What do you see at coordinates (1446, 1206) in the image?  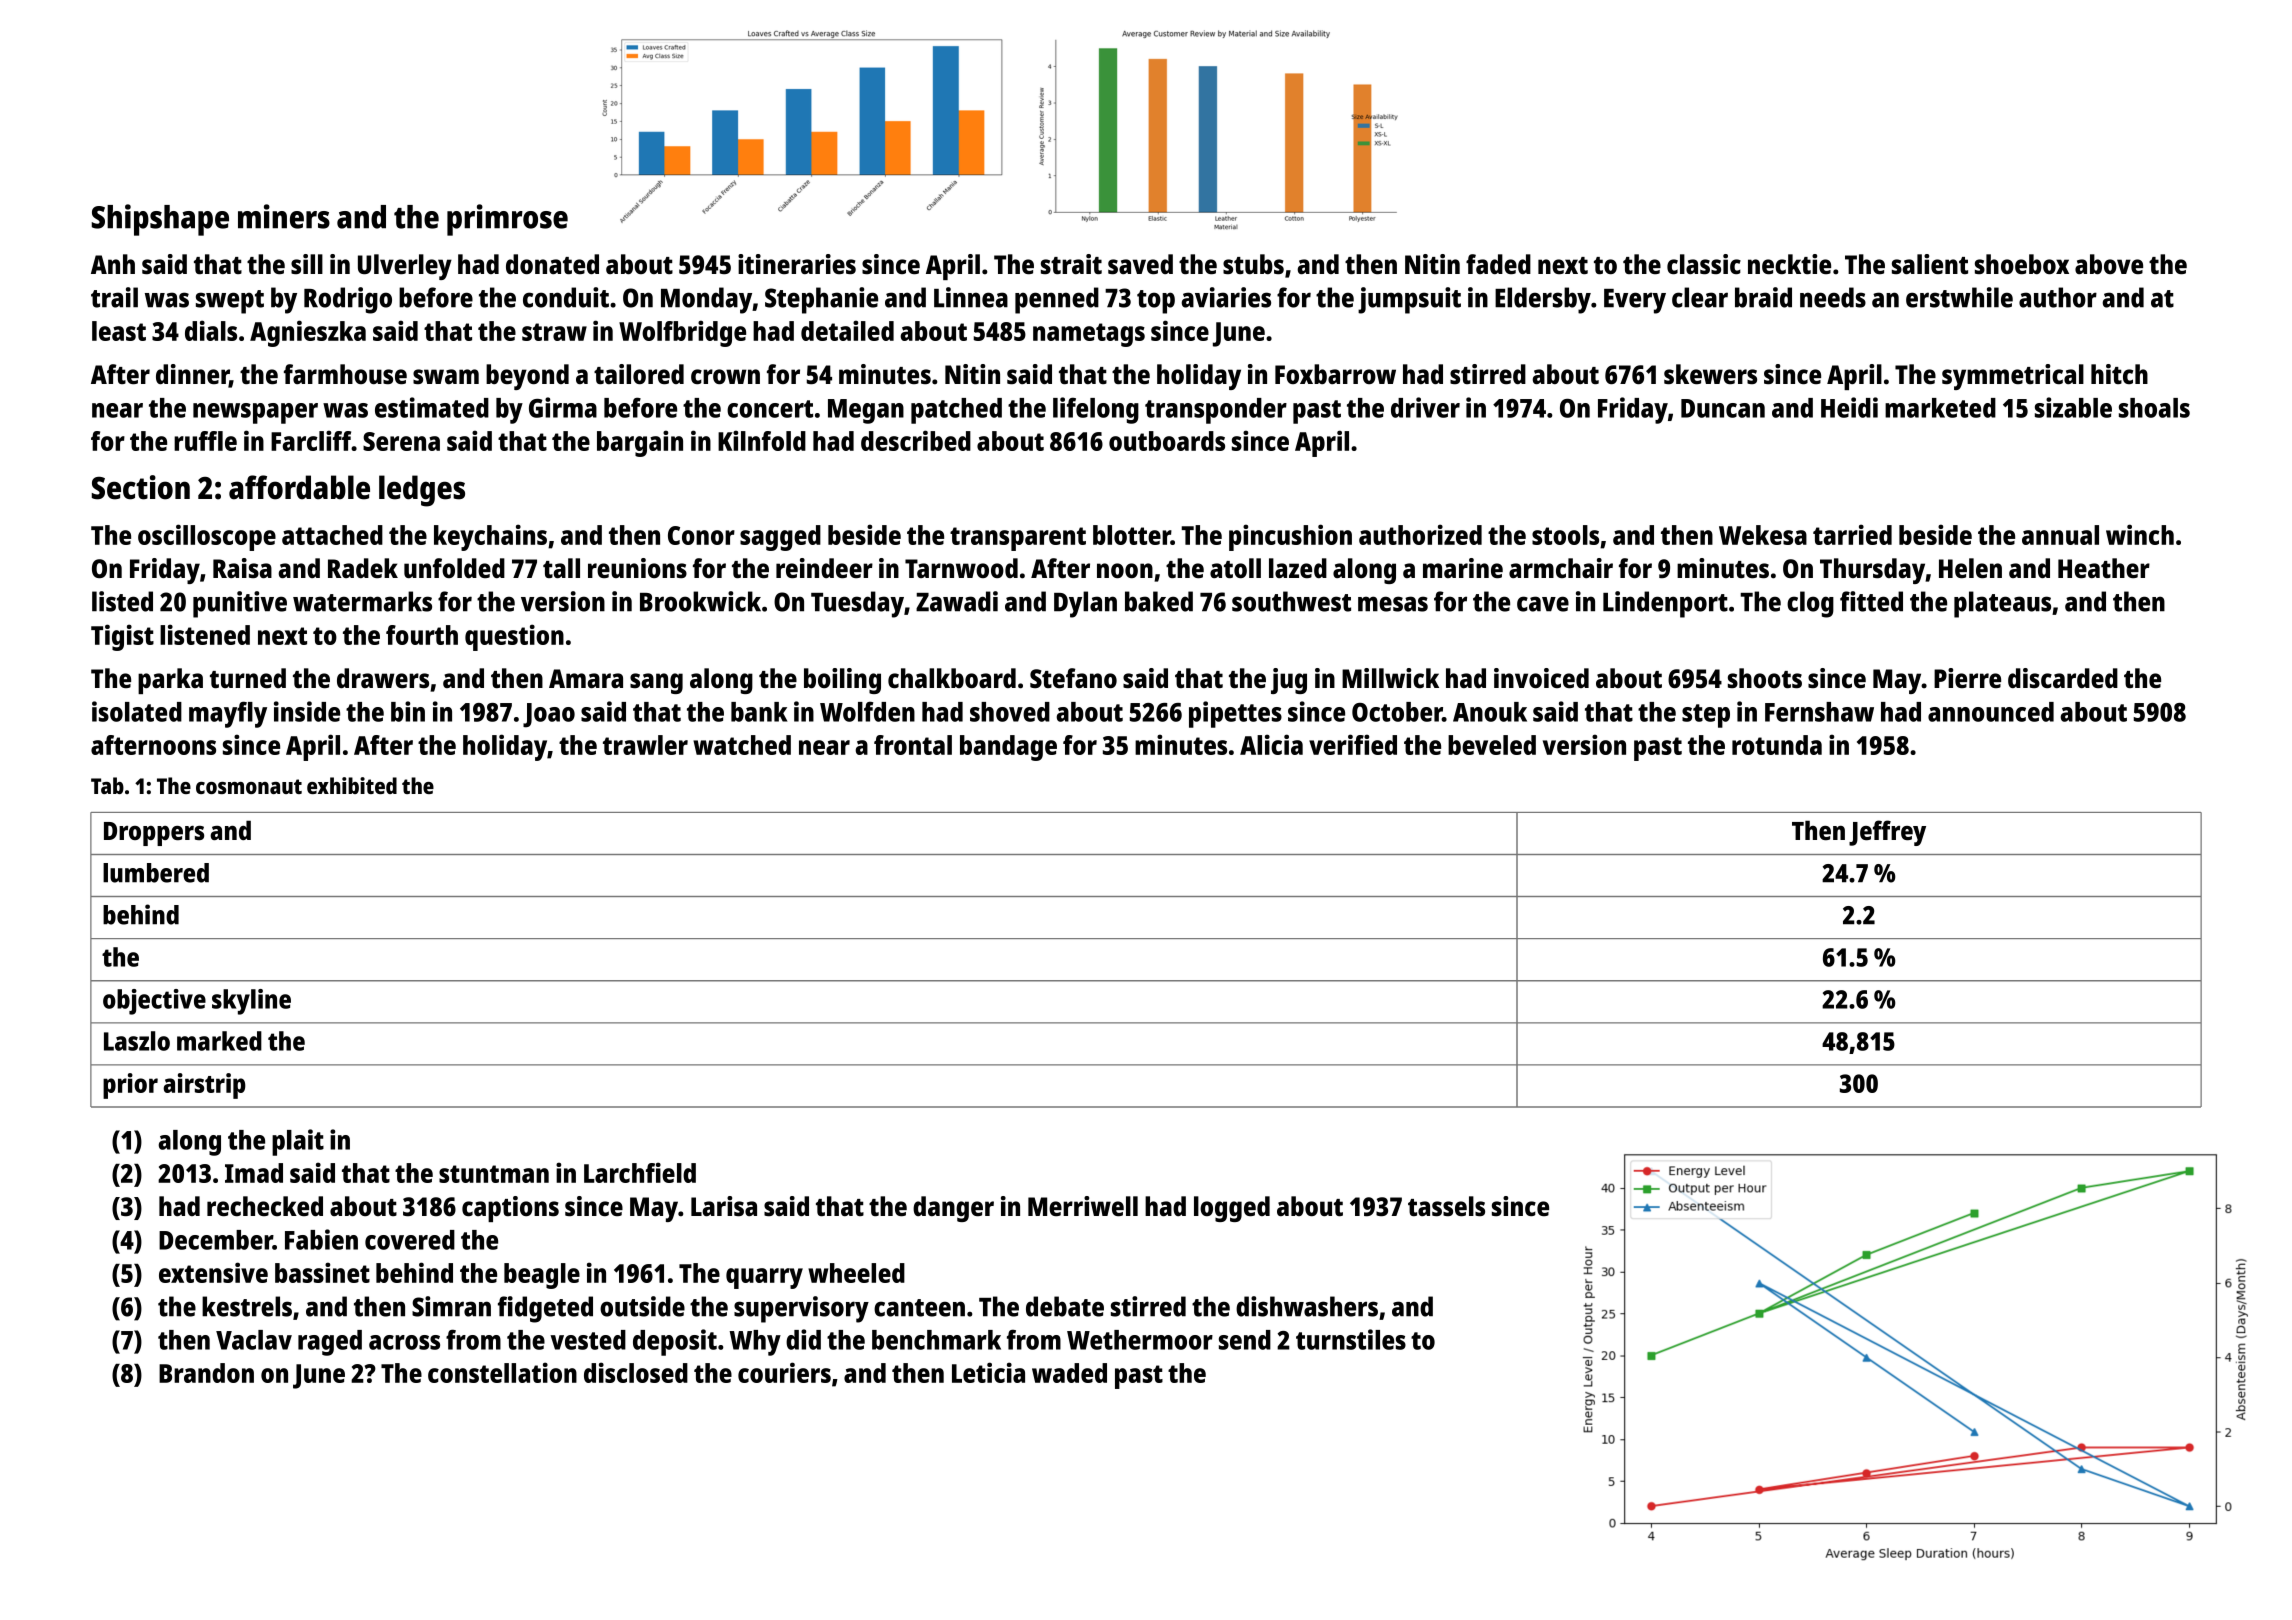 I see `tassels` at bounding box center [1446, 1206].
